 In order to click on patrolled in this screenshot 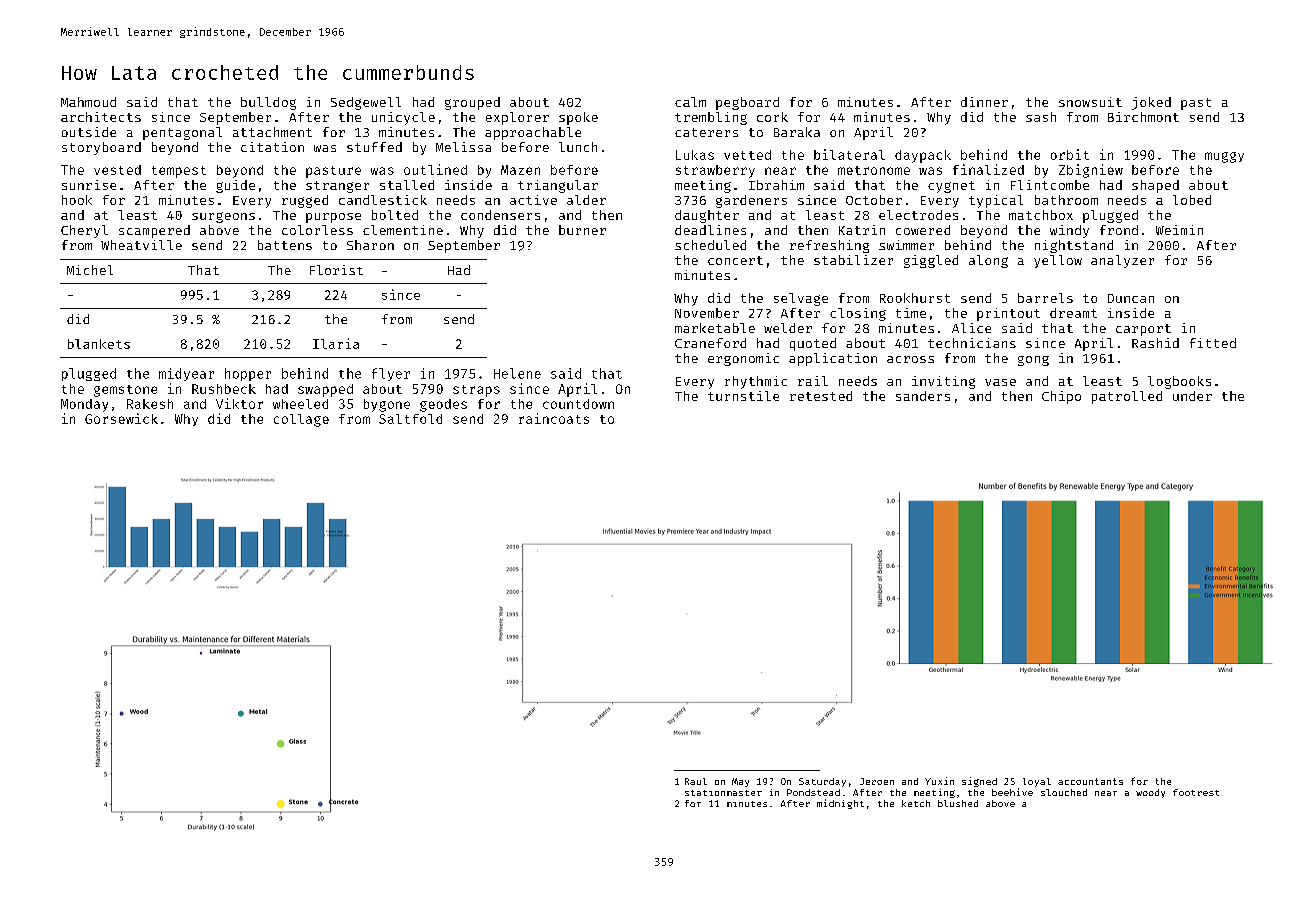, I will do `click(1127, 397)`.
